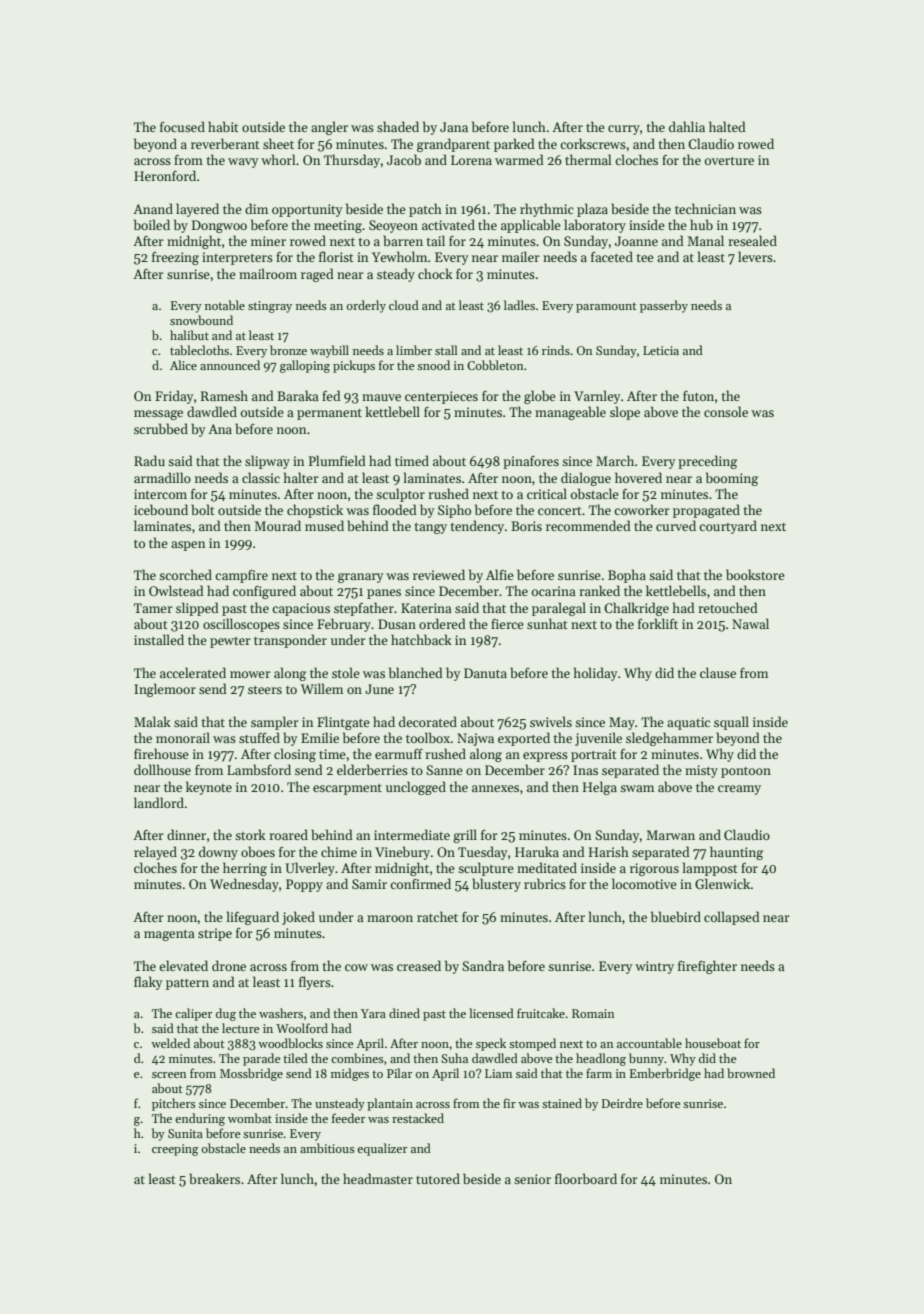 The image size is (924, 1314). Describe the element at coordinates (521, 256) in the screenshot. I see `mailer` at that location.
